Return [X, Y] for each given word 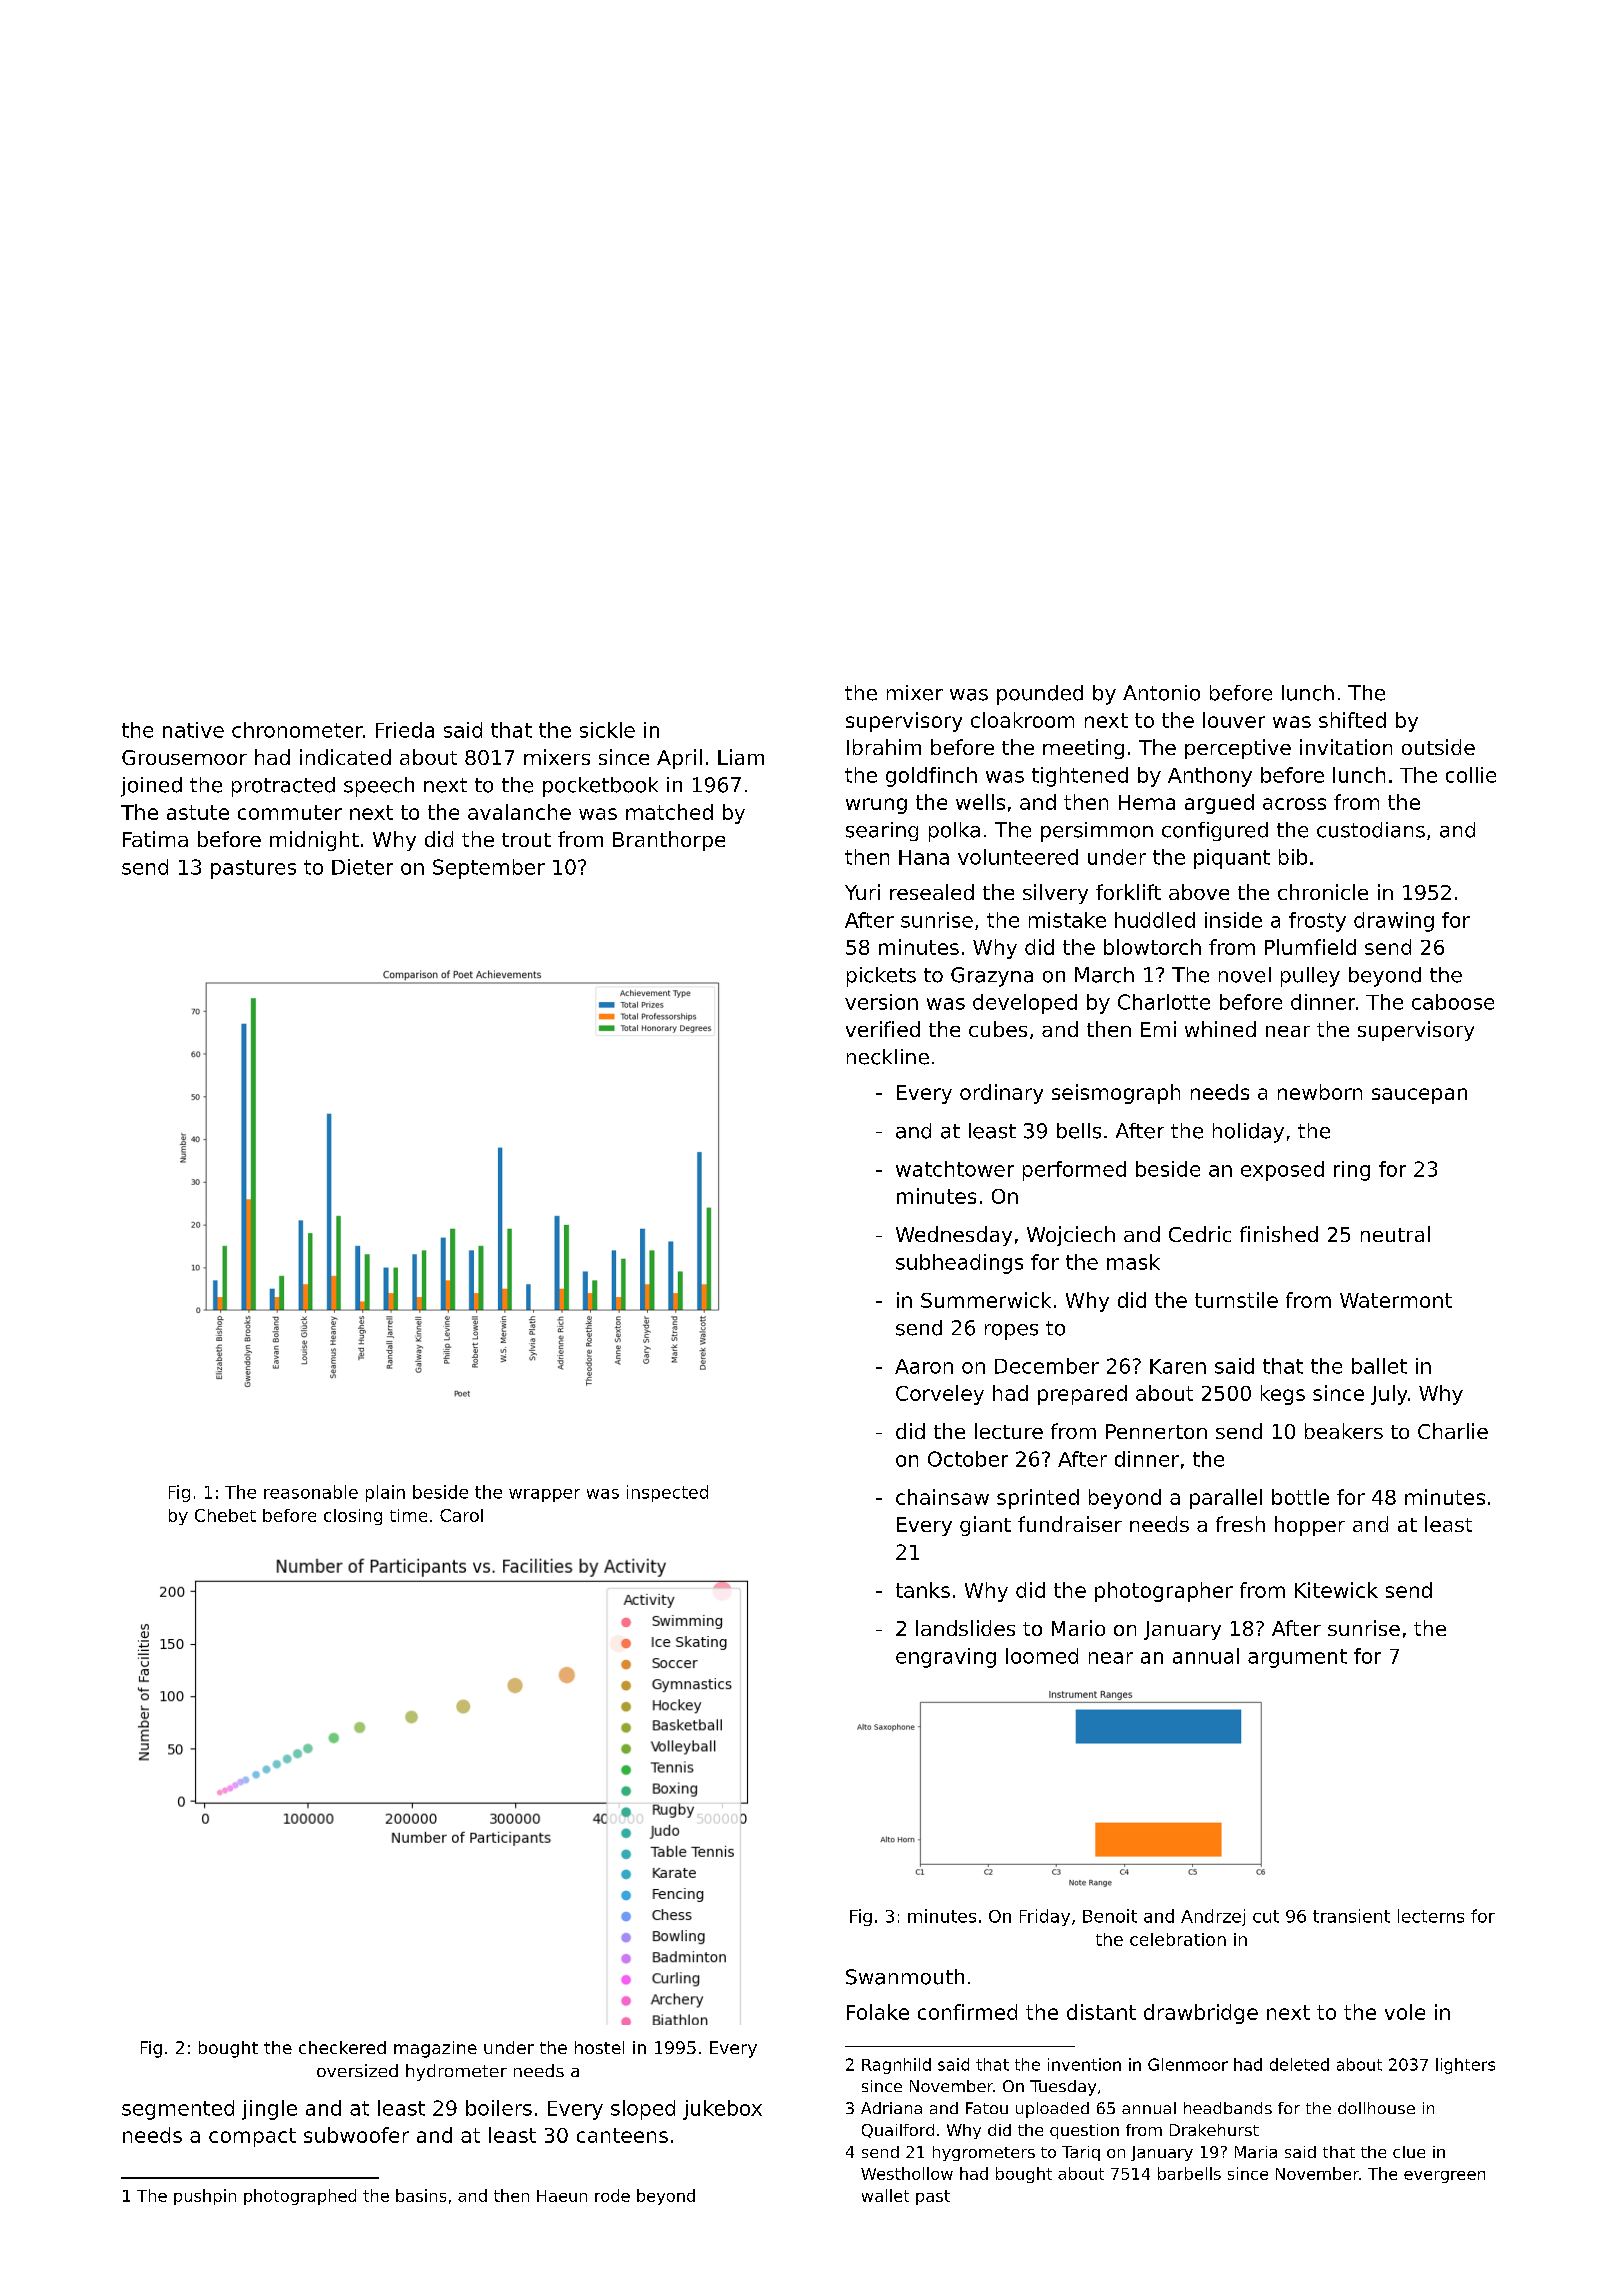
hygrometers [984, 2153]
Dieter [362, 867]
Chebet [225, 1515]
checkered [342, 2047]
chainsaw [942, 1497]
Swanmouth [905, 1977]
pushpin [205, 2197]
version [881, 1002]
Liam [741, 757]
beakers [1344, 1431]
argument [1297, 1658]
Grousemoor [184, 757]
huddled [1155, 920]
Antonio [1161, 693]
